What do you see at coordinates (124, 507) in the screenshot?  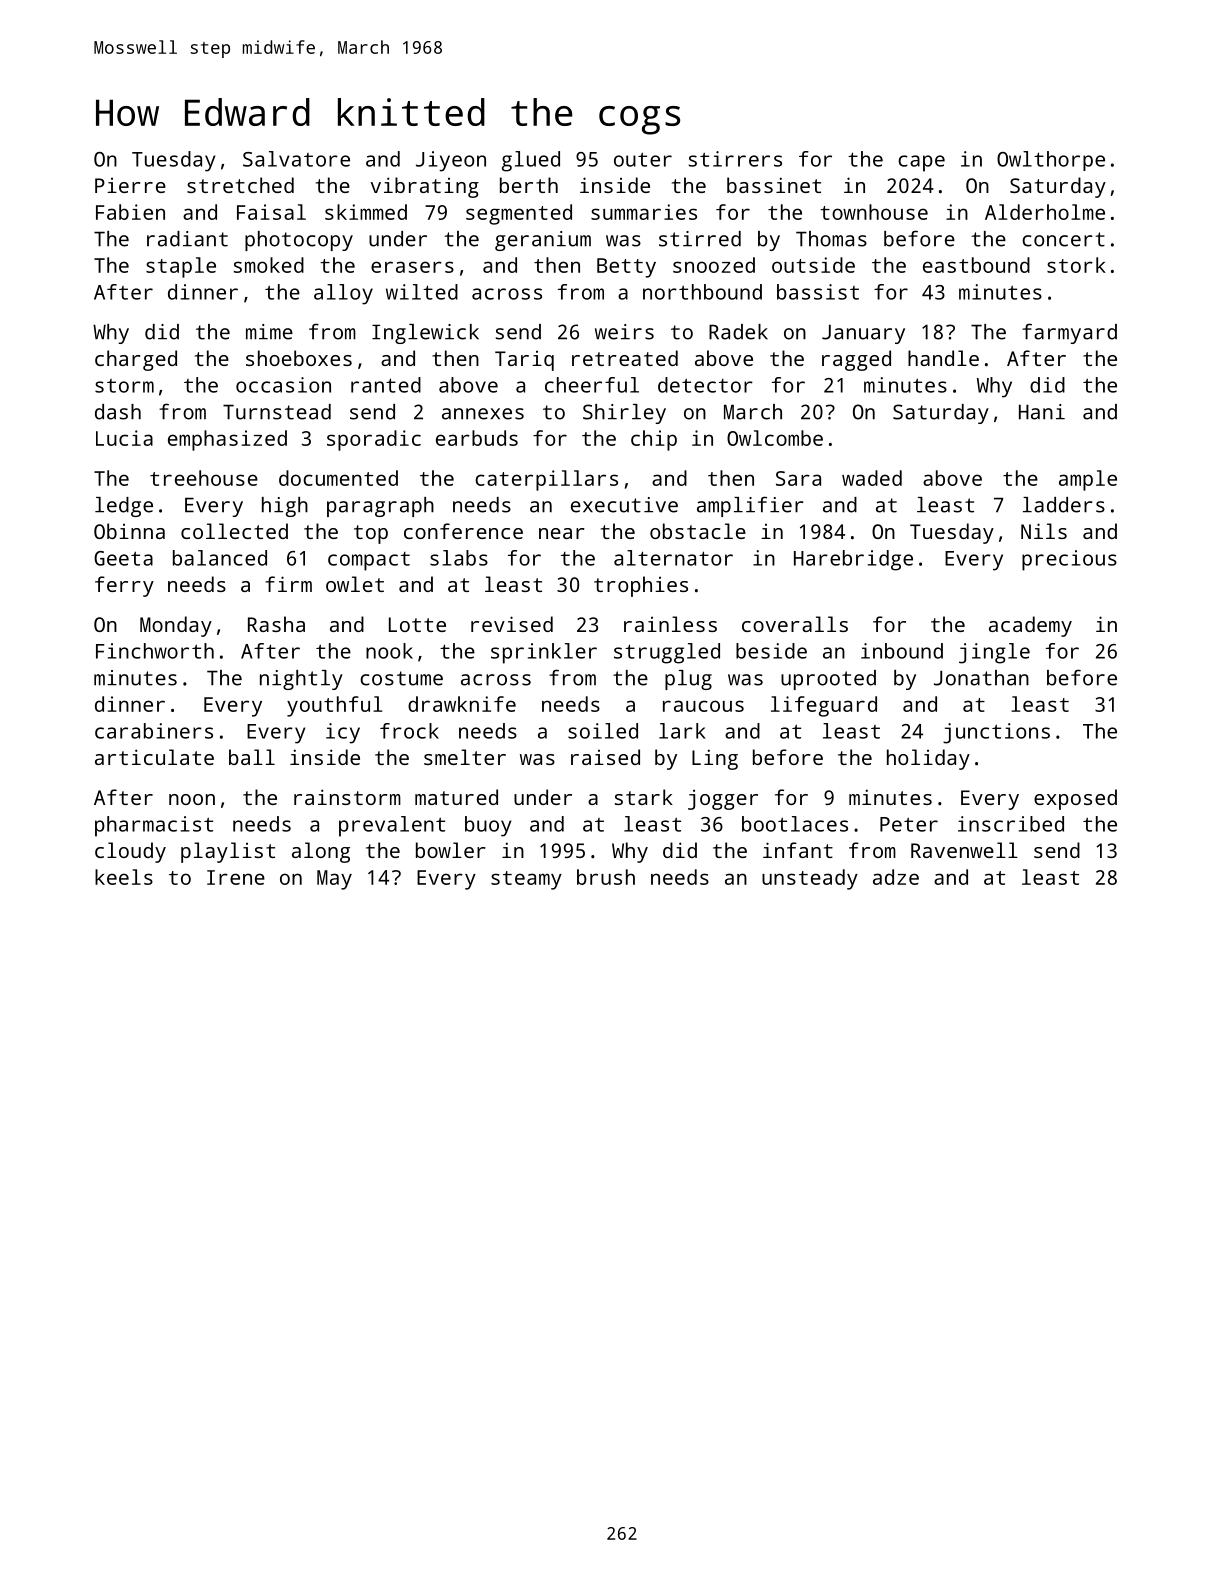 I see `ledge` at bounding box center [124, 507].
